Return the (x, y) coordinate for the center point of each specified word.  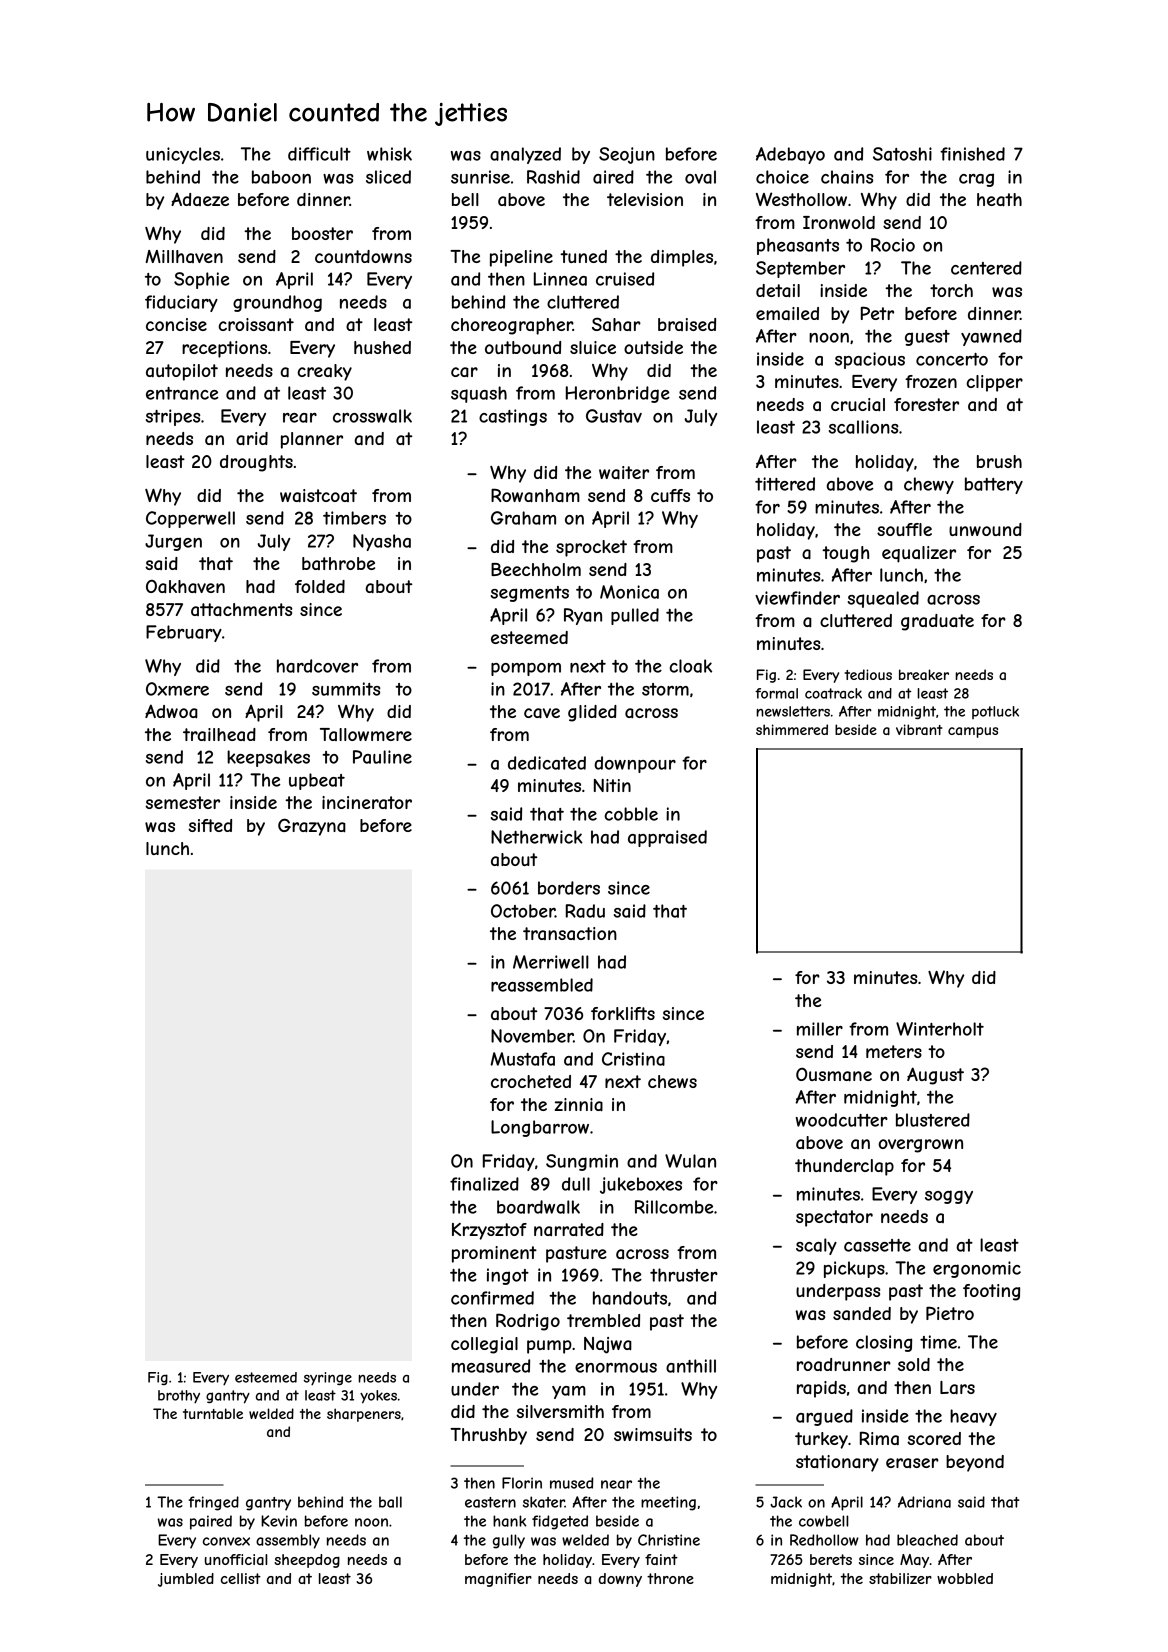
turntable (213, 1413)
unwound (985, 529)
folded (320, 586)
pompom (526, 669)
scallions (863, 427)
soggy (949, 1197)
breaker (924, 674)
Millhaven (184, 256)
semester (182, 802)
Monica (629, 592)
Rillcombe (674, 1207)
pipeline (521, 258)
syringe (328, 1379)
